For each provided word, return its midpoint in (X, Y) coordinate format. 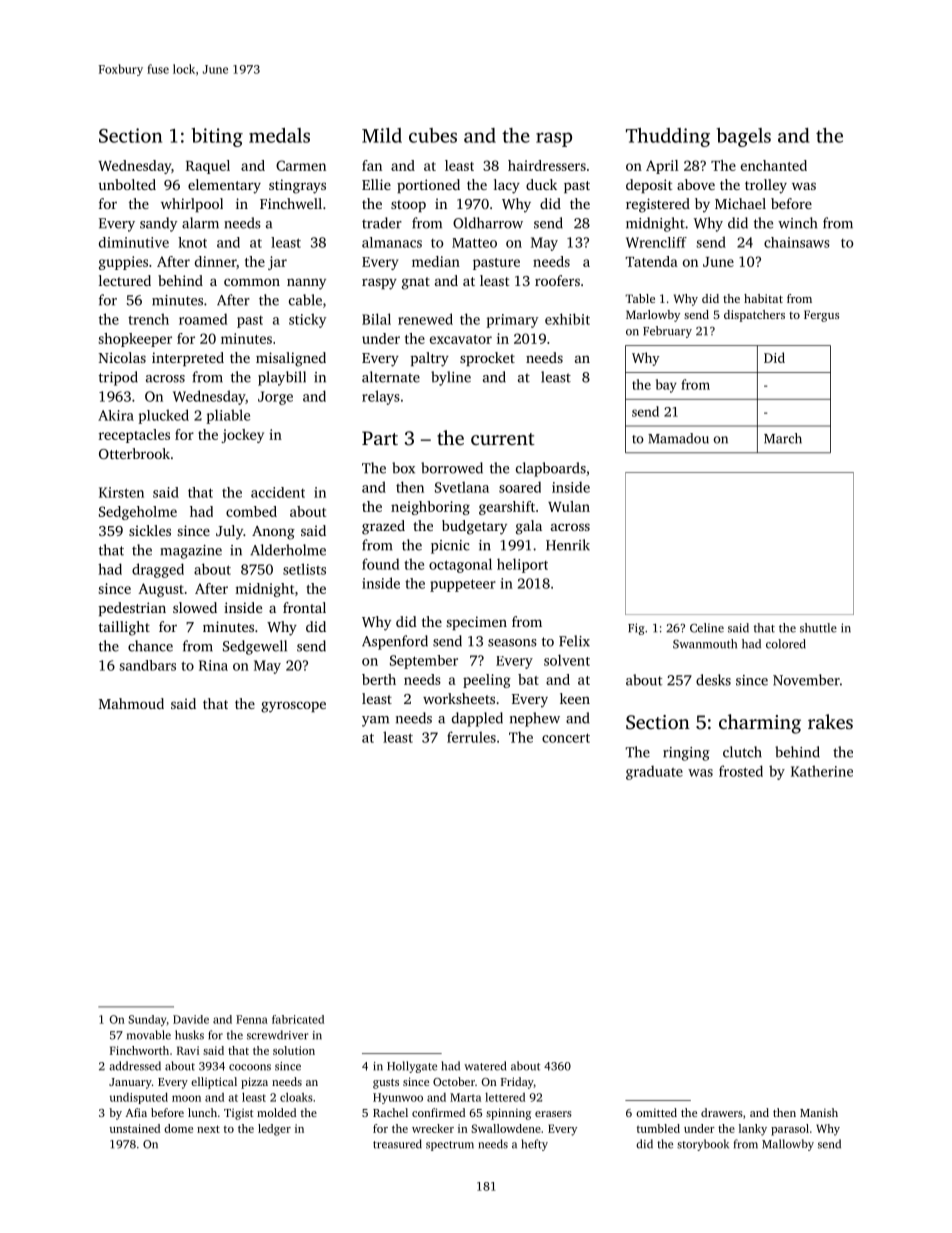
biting (217, 137)
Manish (819, 1112)
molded (276, 1112)
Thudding (668, 137)
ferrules (471, 737)
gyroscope (293, 707)
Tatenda (651, 261)
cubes (433, 135)
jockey (242, 436)
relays (381, 397)
